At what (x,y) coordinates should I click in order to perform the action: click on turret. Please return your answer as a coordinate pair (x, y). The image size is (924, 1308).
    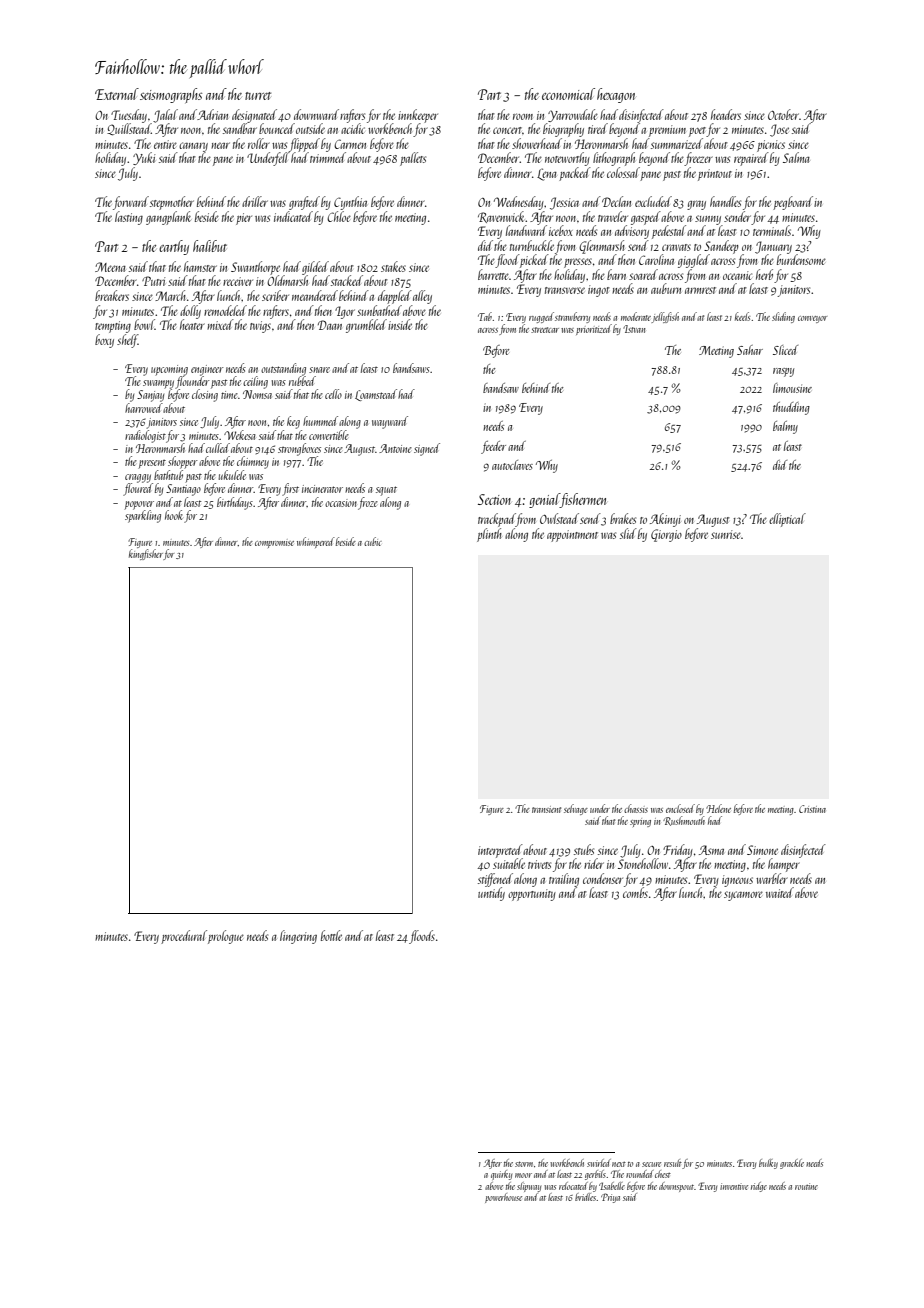
    Looking at the image, I should click on (258, 96).
